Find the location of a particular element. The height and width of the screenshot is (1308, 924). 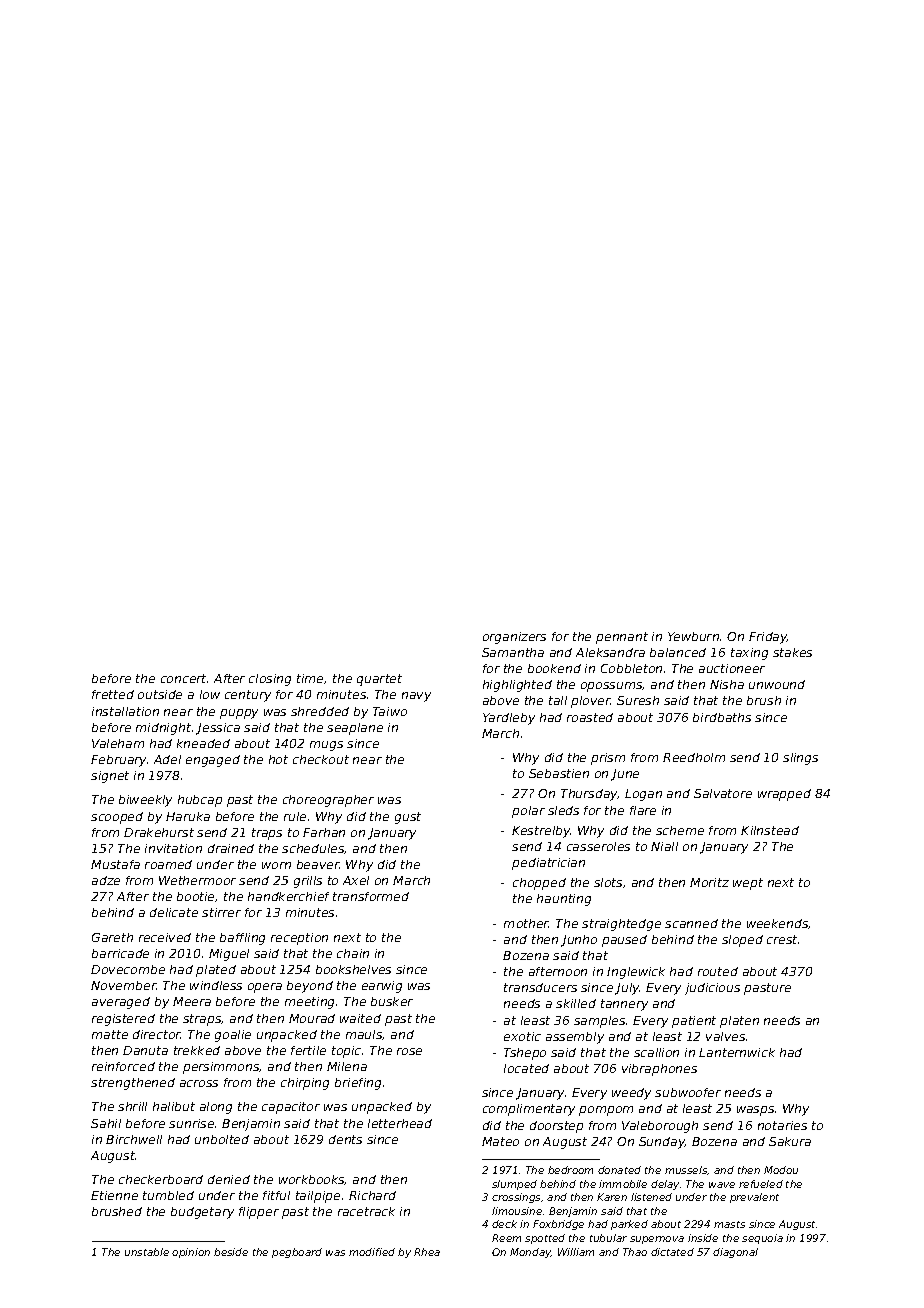

Haruka is located at coordinates (188, 816).
